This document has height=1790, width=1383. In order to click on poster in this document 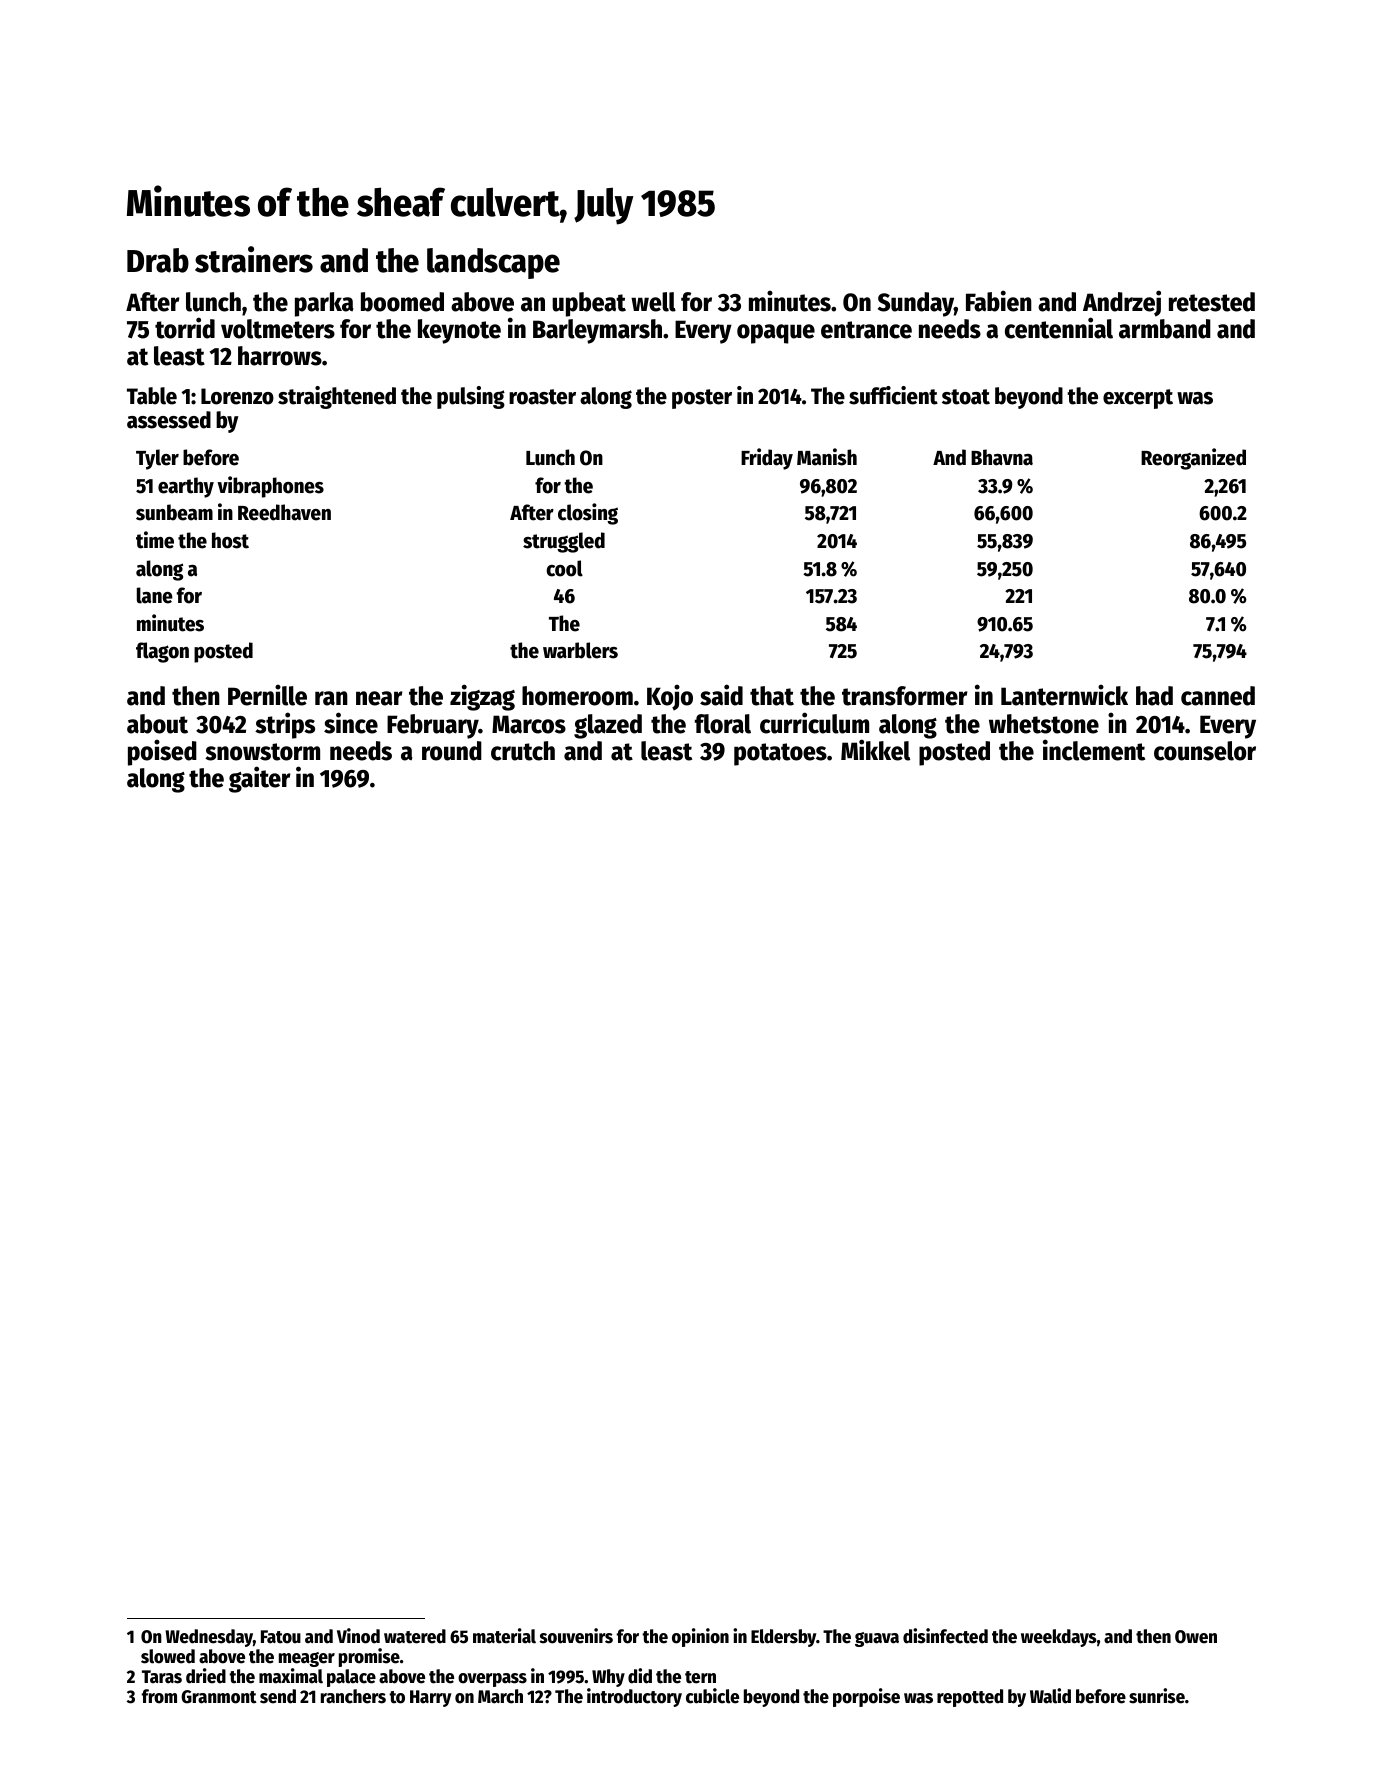, I will do `click(702, 399)`.
